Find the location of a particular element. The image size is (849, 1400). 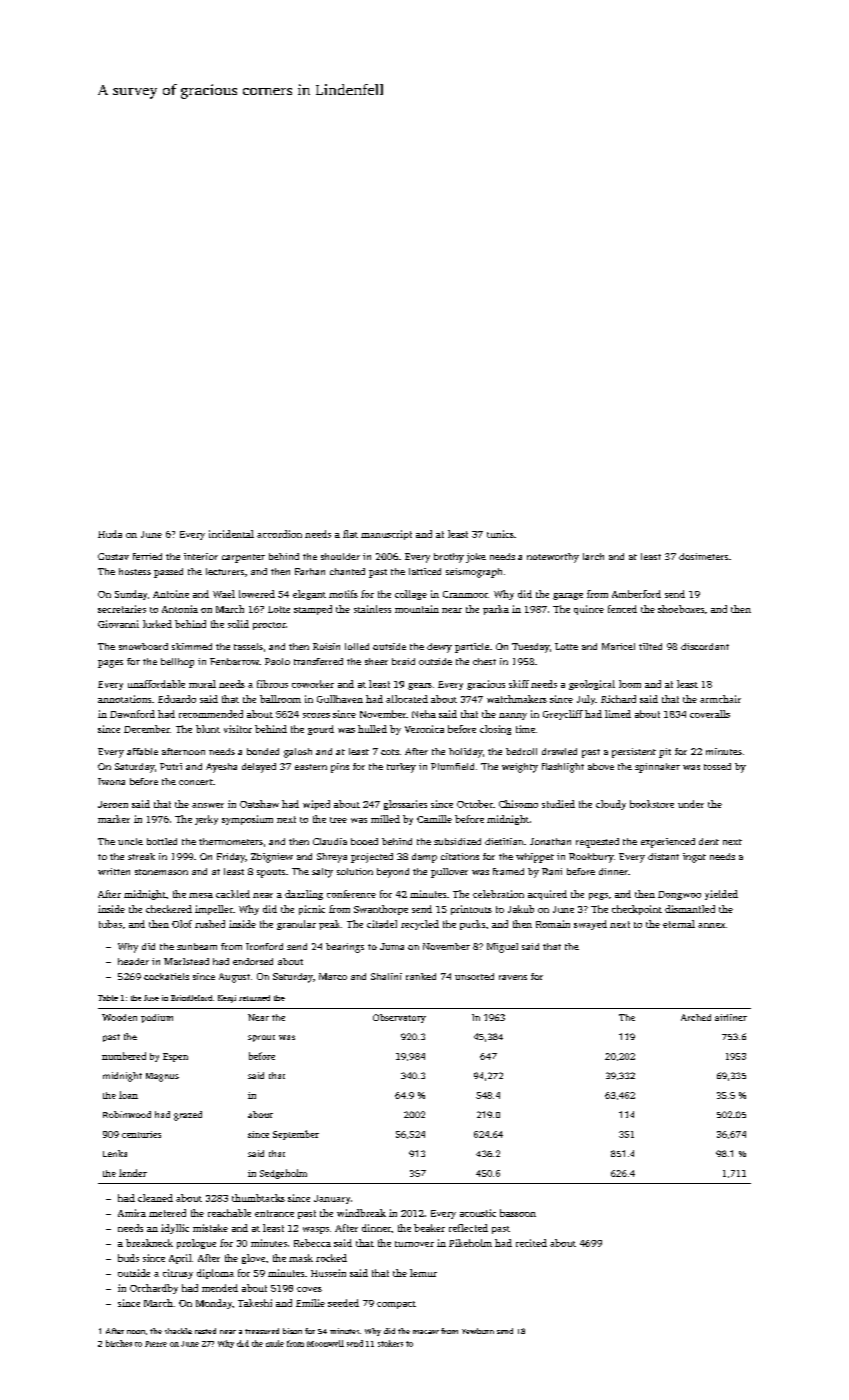

rested is located at coordinates (205, 1331).
